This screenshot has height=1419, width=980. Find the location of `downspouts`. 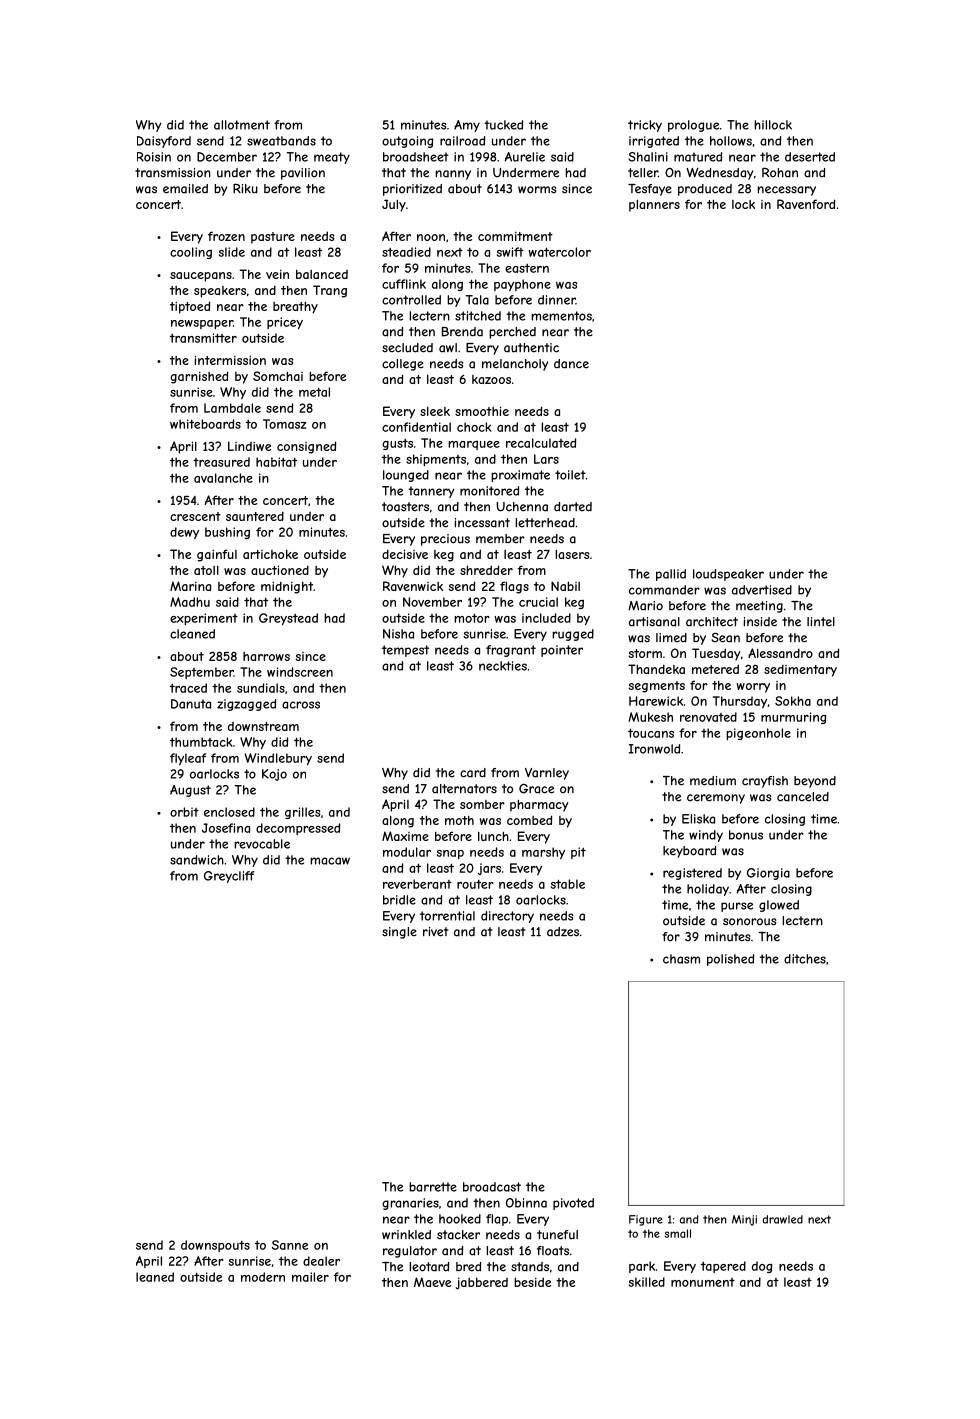

downspouts is located at coordinates (215, 1246).
